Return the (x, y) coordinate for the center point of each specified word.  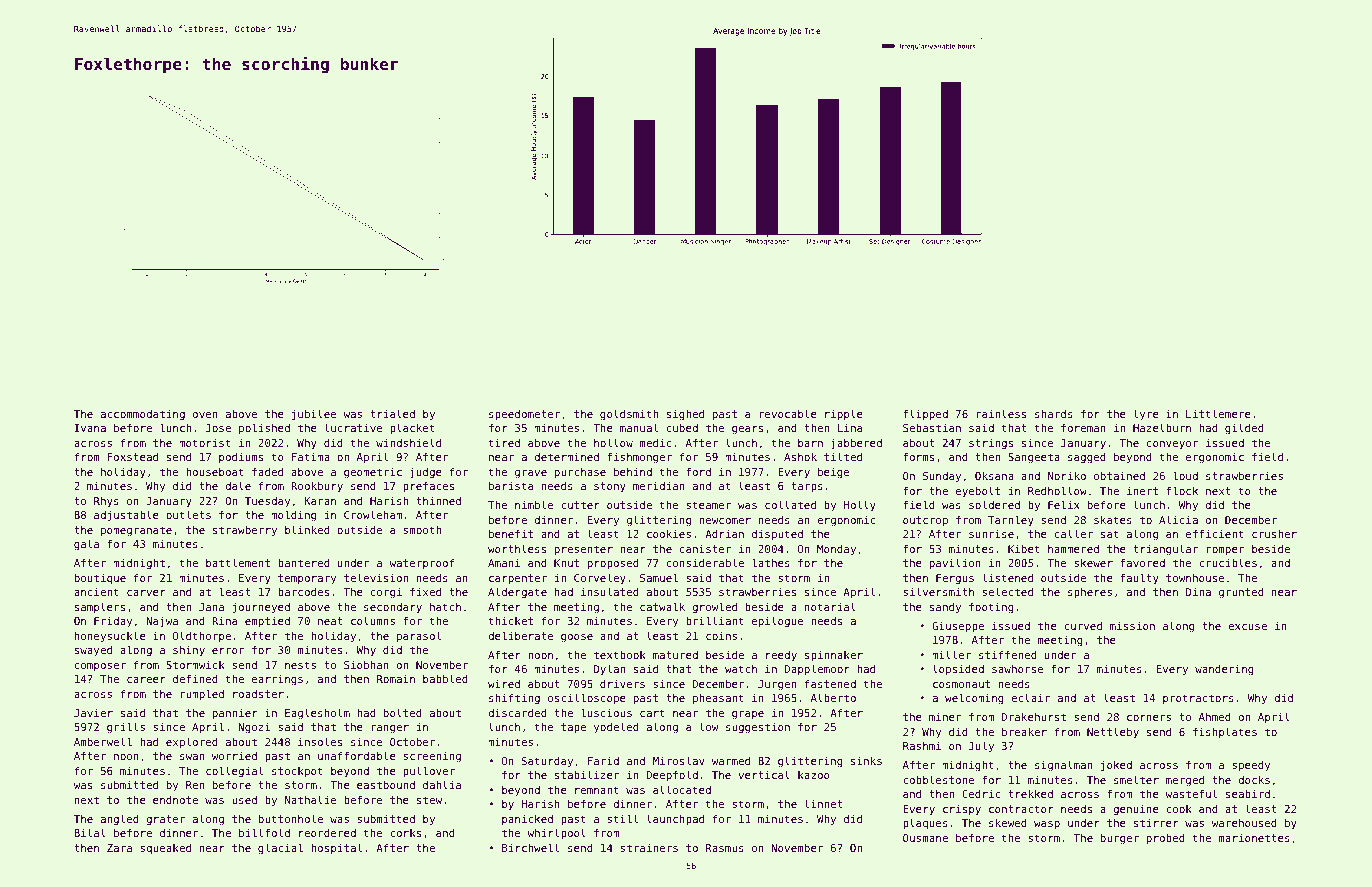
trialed (392, 413)
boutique (100, 579)
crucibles (1228, 562)
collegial (234, 772)
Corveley (600, 578)
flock (1182, 490)
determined (566, 457)
